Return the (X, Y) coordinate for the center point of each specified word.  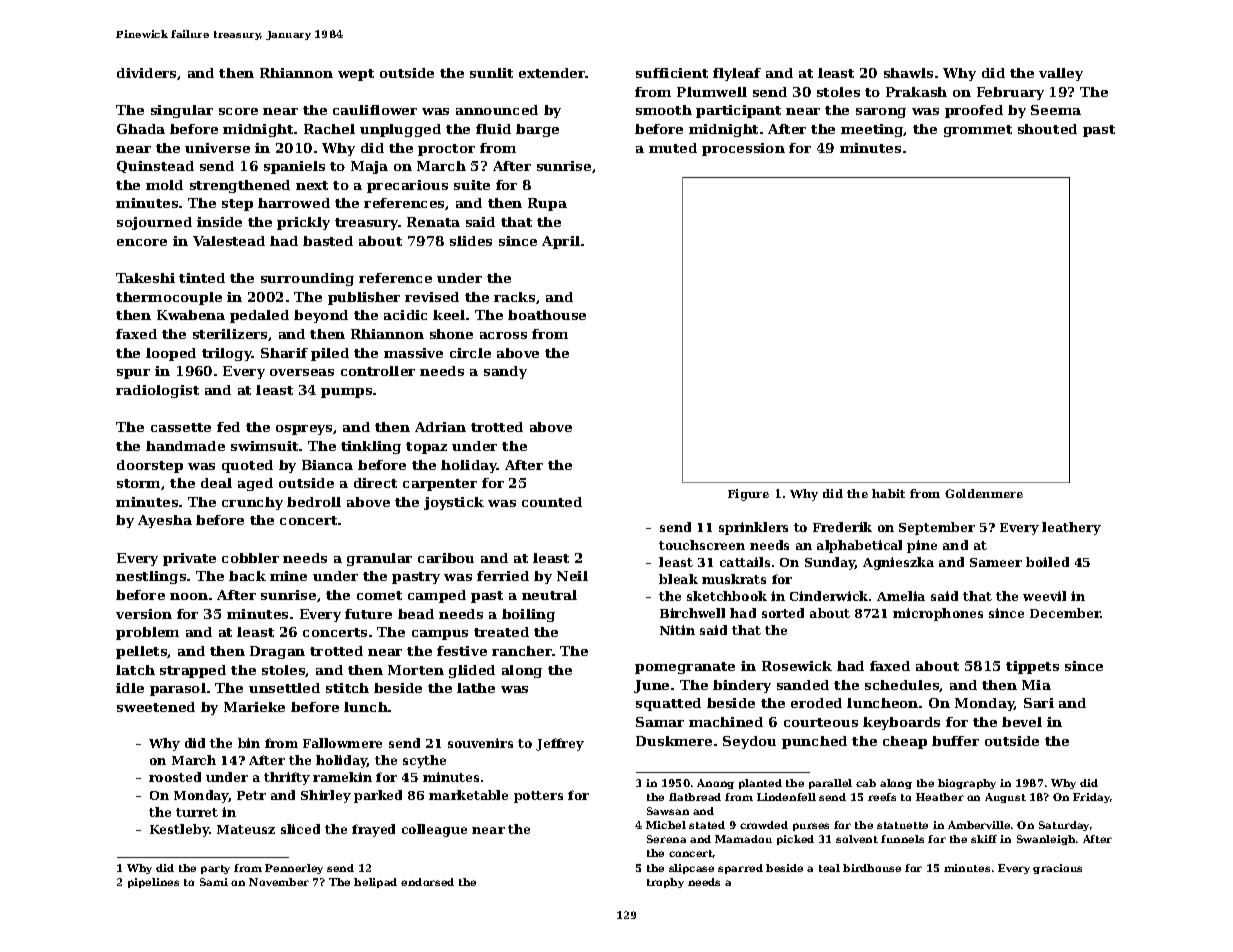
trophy (665, 883)
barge (537, 130)
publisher (364, 298)
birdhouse (872, 868)
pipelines (153, 883)
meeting (872, 130)
